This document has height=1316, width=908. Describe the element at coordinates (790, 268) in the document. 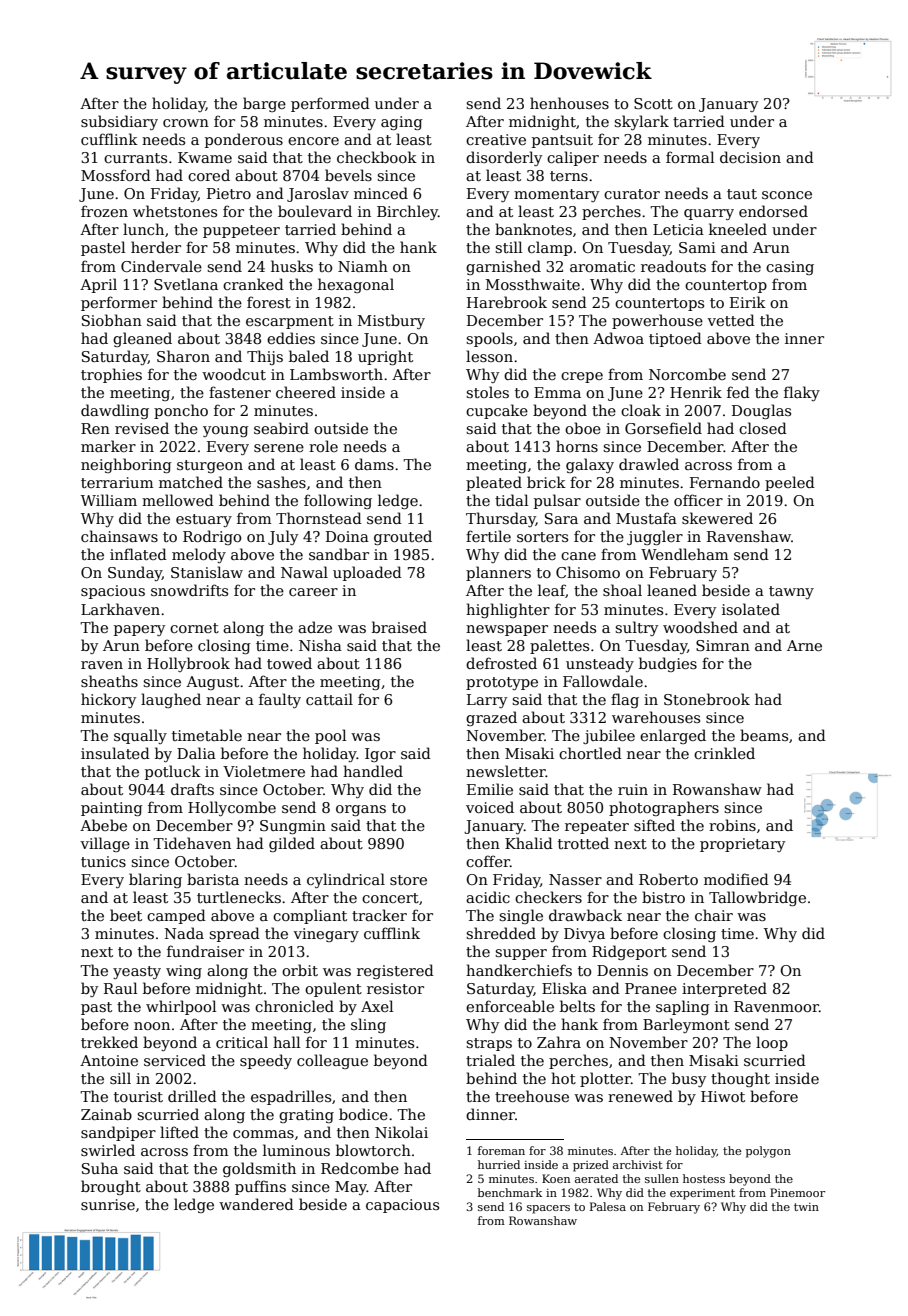

I see `casing` at that location.
